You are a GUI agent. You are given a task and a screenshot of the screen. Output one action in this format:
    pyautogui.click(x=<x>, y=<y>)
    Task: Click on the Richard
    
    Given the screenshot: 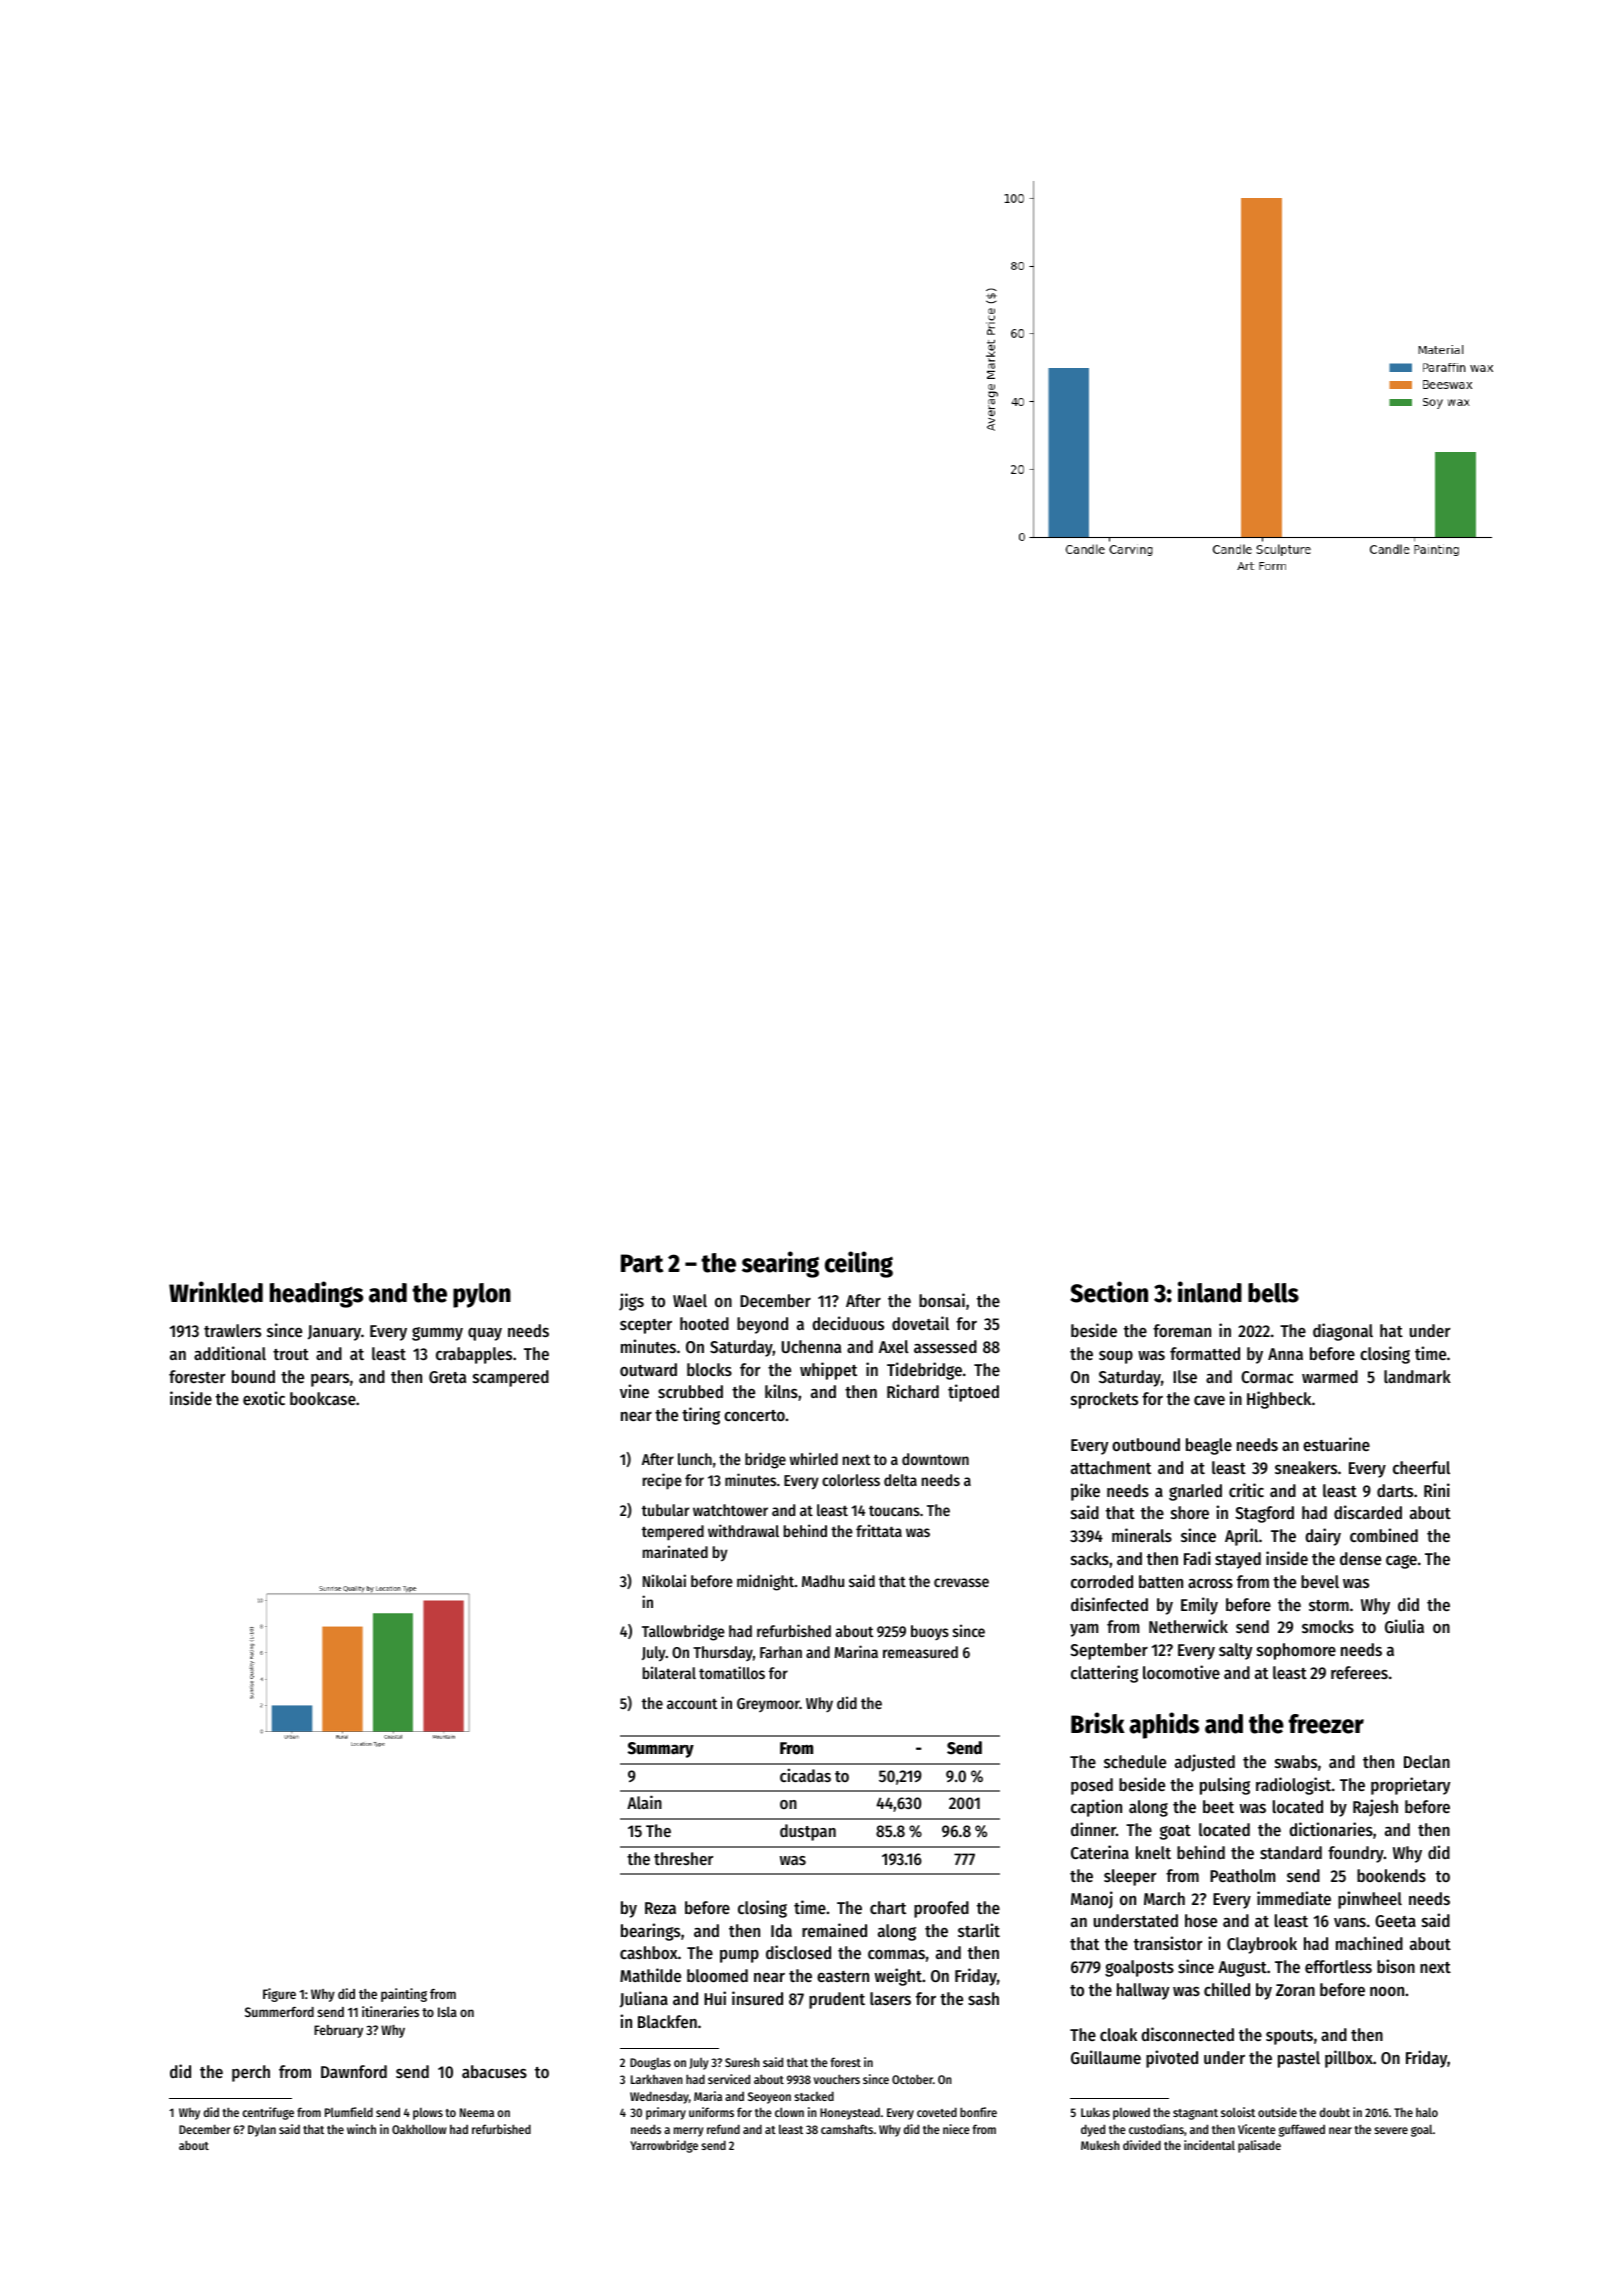 What is the action you would take?
    pyautogui.click(x=913, y=1391)
